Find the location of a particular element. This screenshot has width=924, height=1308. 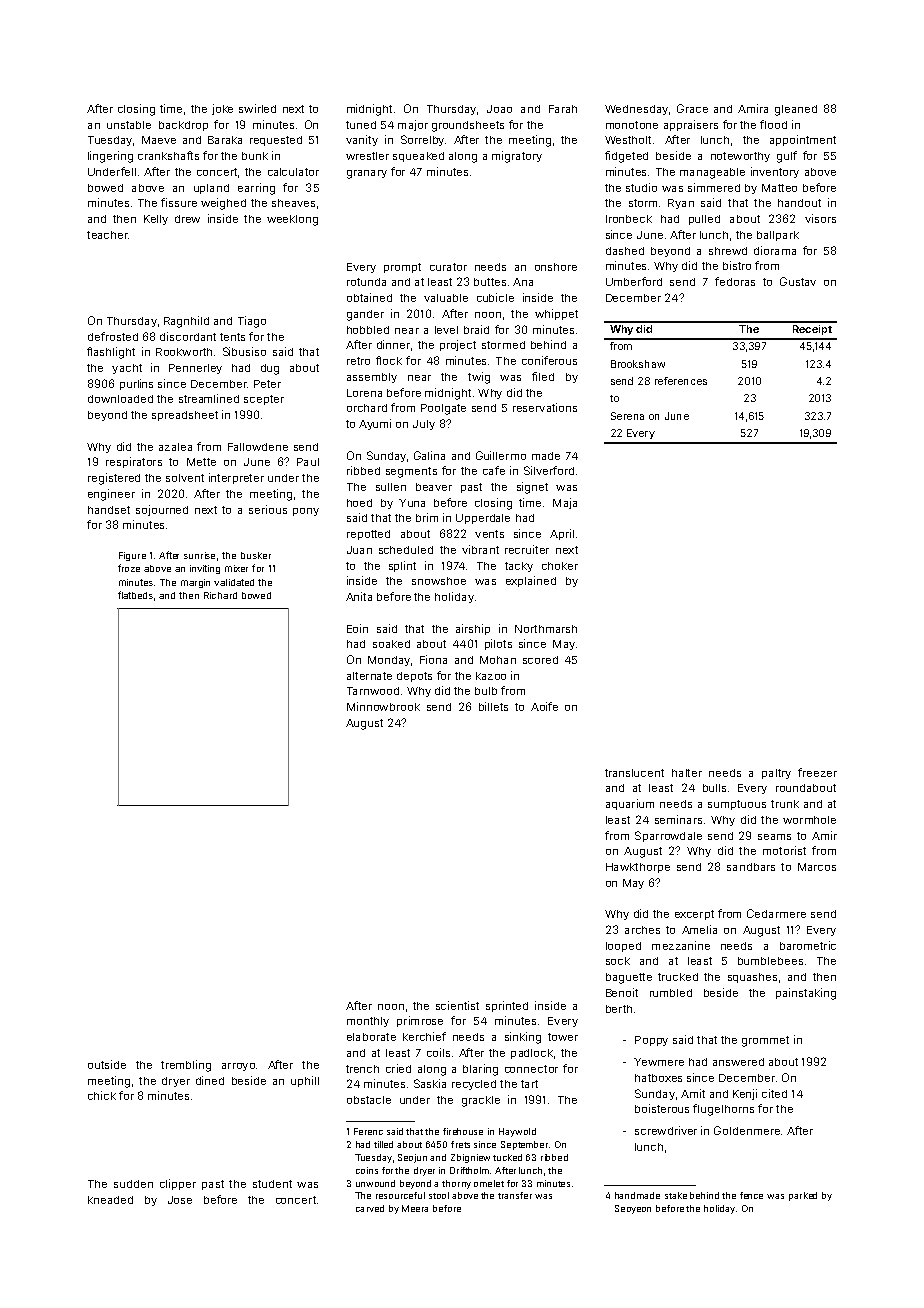

Wednesday is located at coordinates (636, 110).
